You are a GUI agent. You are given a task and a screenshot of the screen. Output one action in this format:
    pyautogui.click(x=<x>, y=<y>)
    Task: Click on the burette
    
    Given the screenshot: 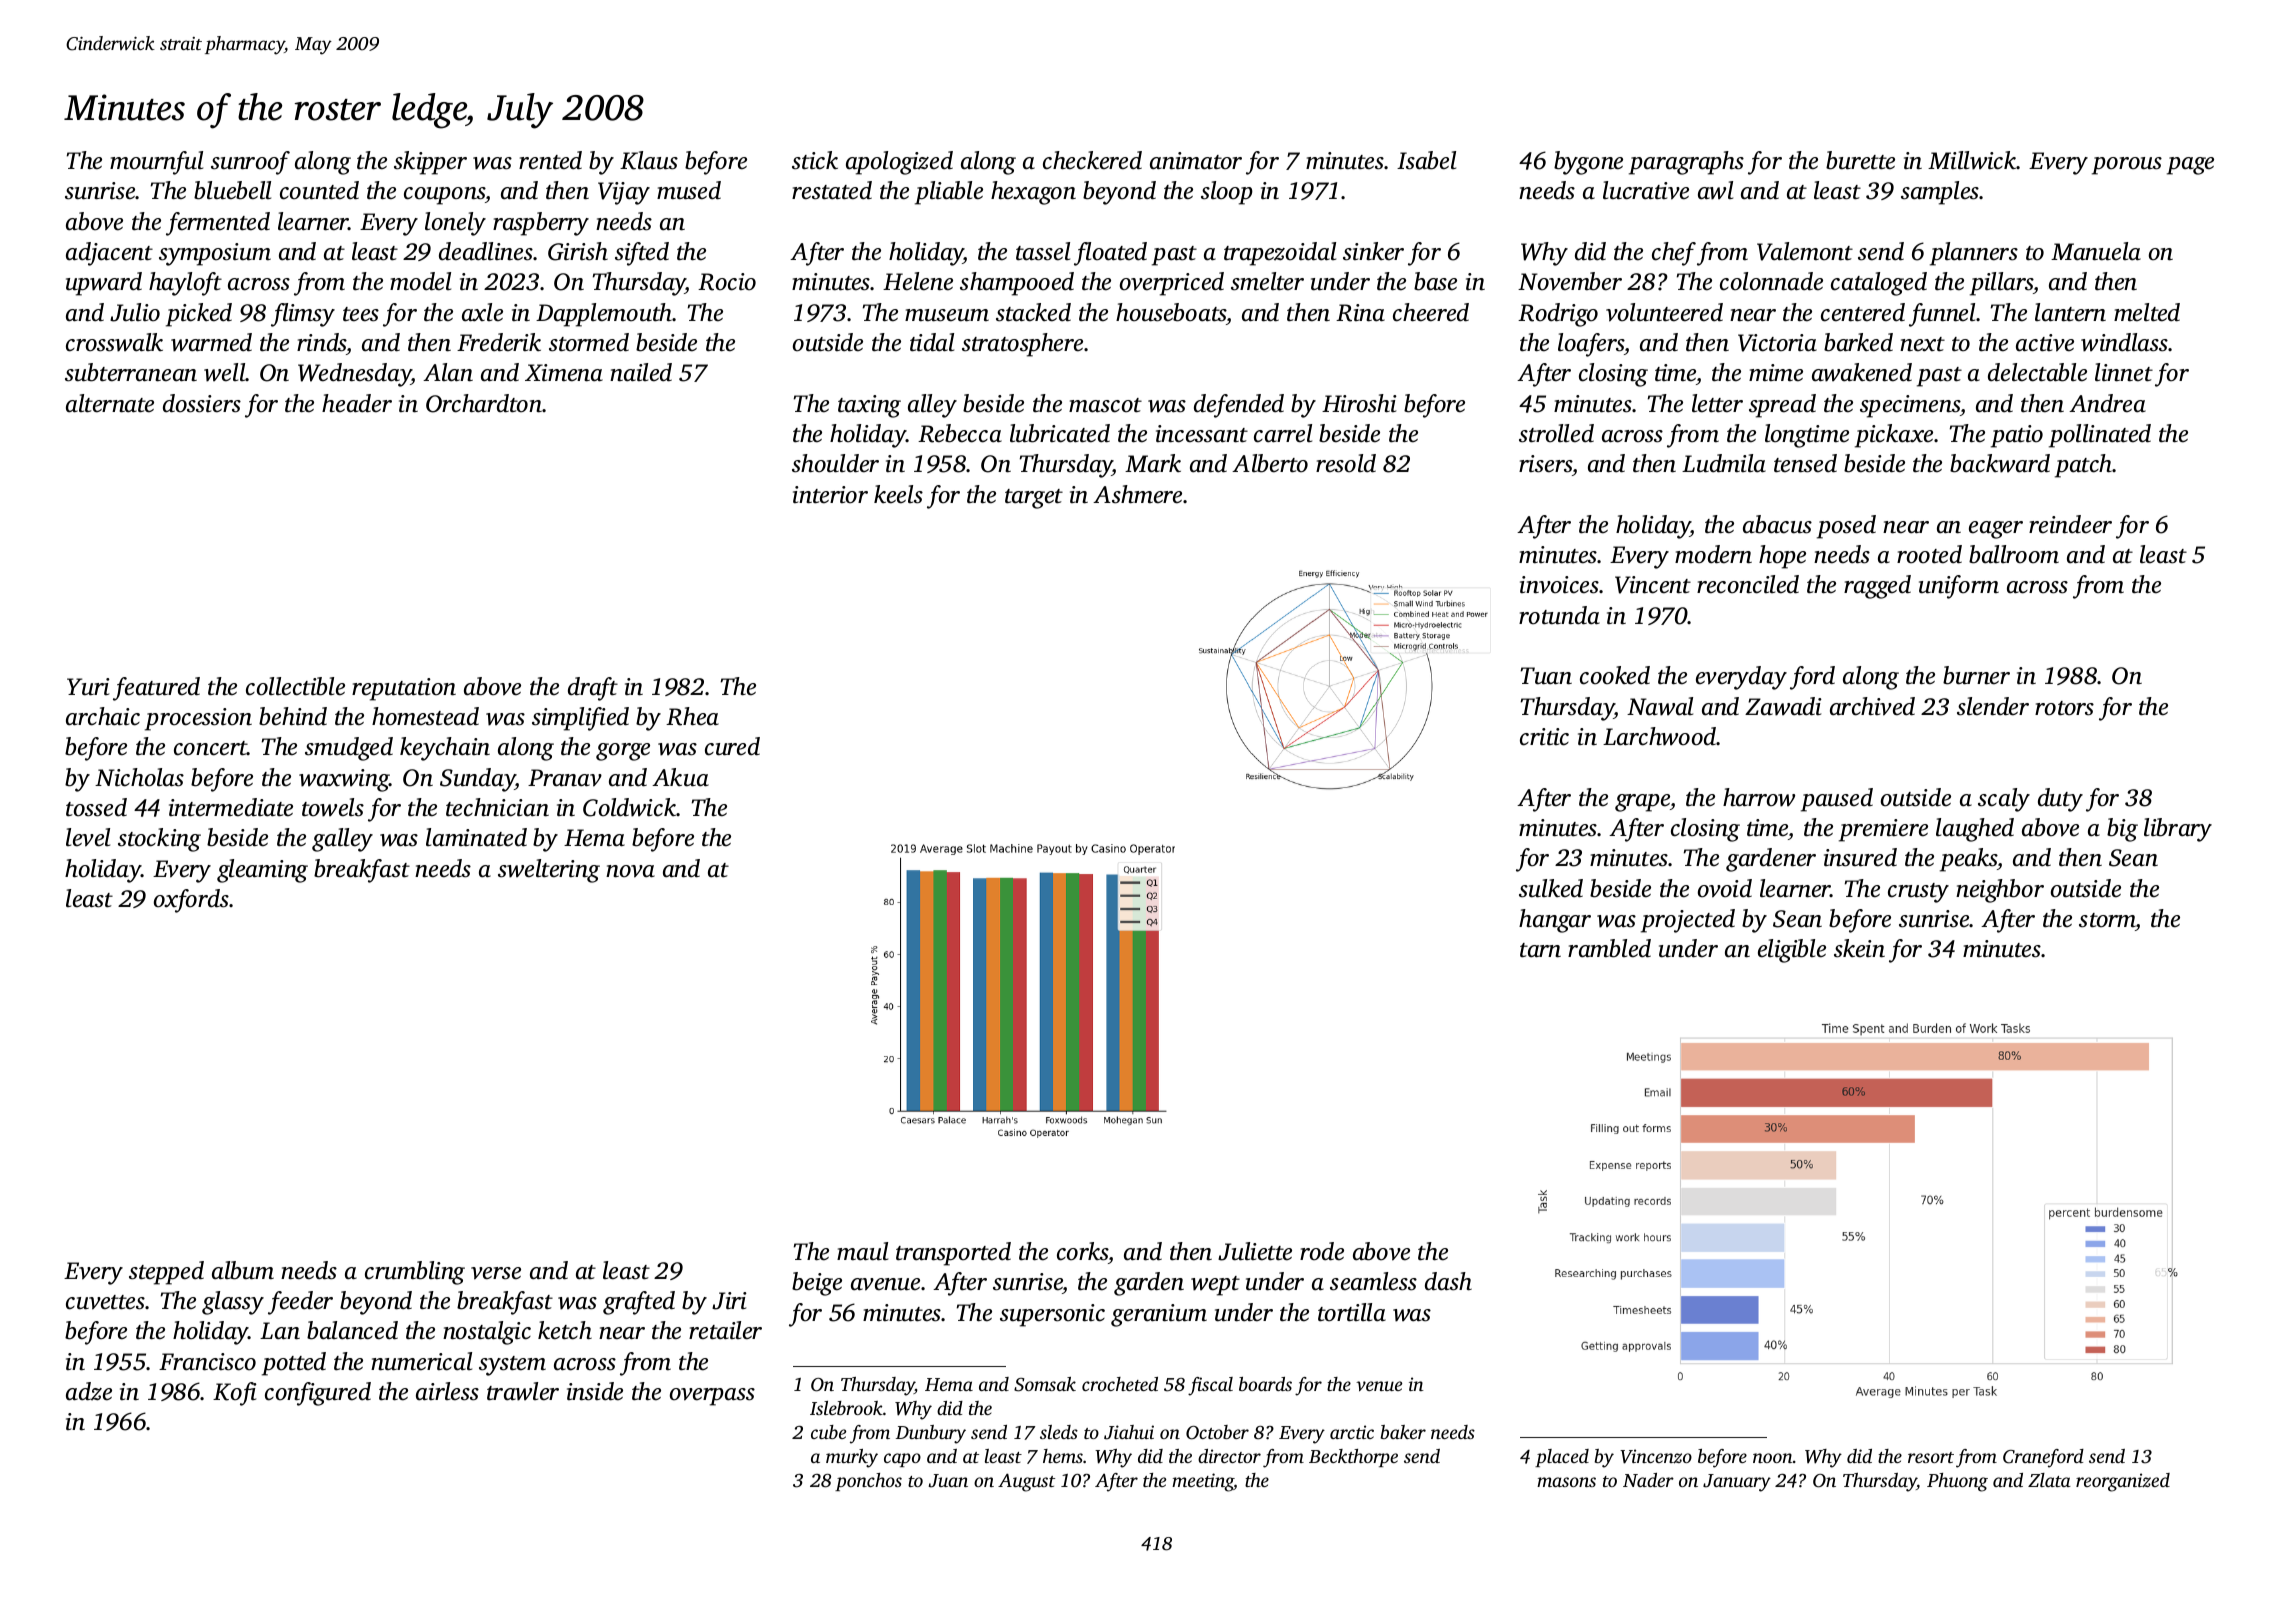 What is the action you would take?
    pyautogui.click(x=1860, y=160)
